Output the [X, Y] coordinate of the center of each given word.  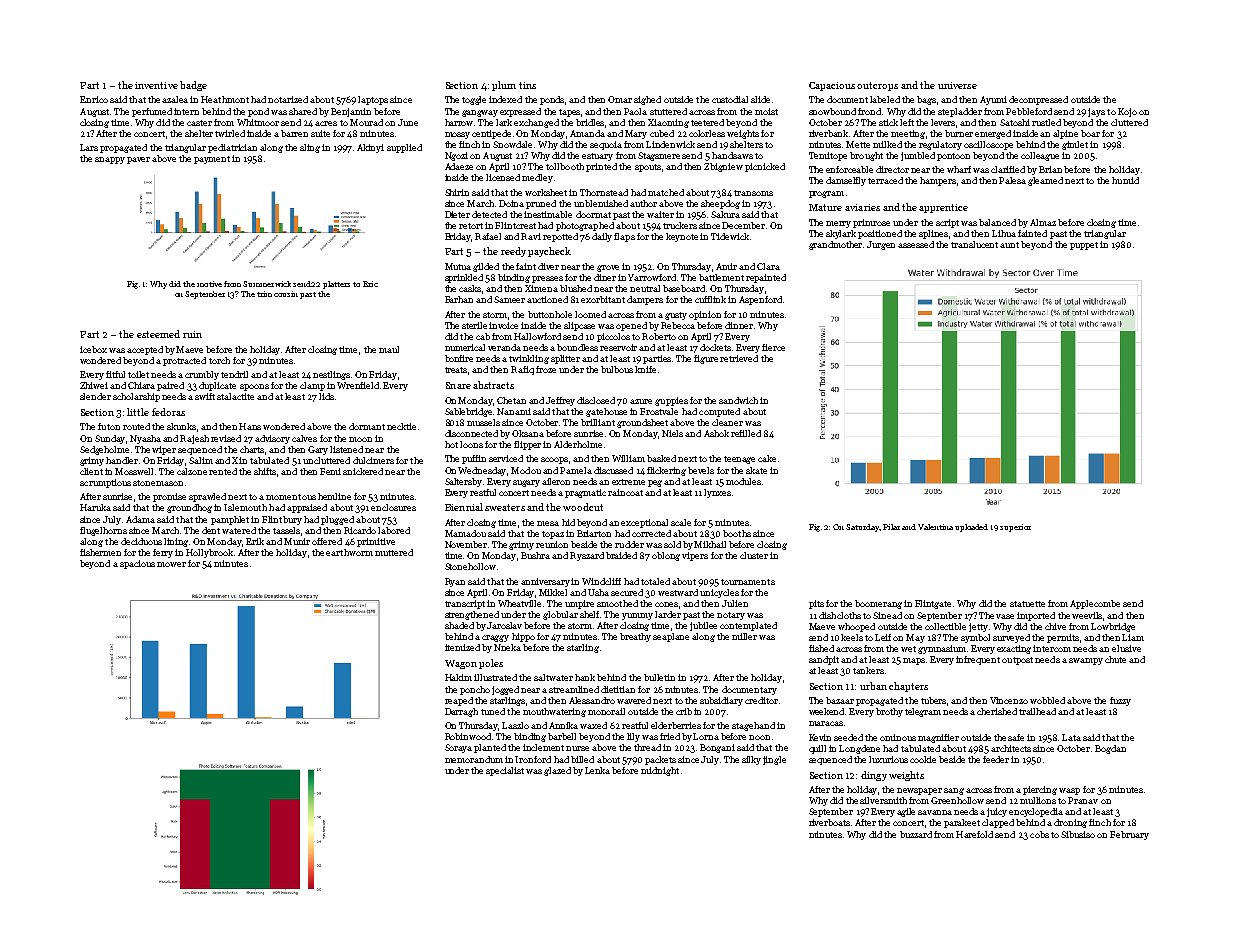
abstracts [493, 385]
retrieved [739, 358]
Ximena [541, 288]
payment [212, 160]
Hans [250, 426]
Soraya [458, 748]
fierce [773, 347]
